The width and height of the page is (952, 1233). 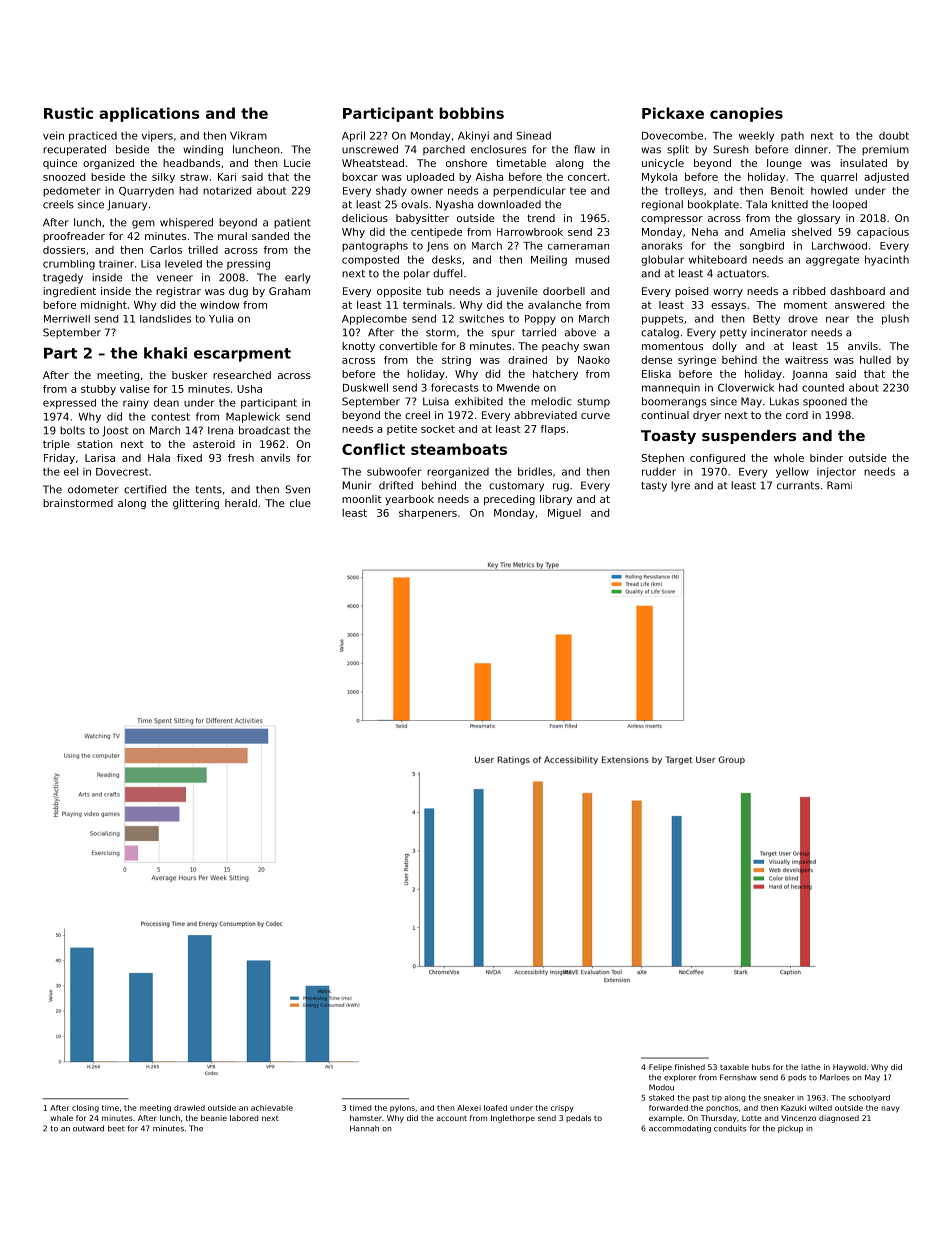 I want to click on drawled, so click(x=189, y=1108).
